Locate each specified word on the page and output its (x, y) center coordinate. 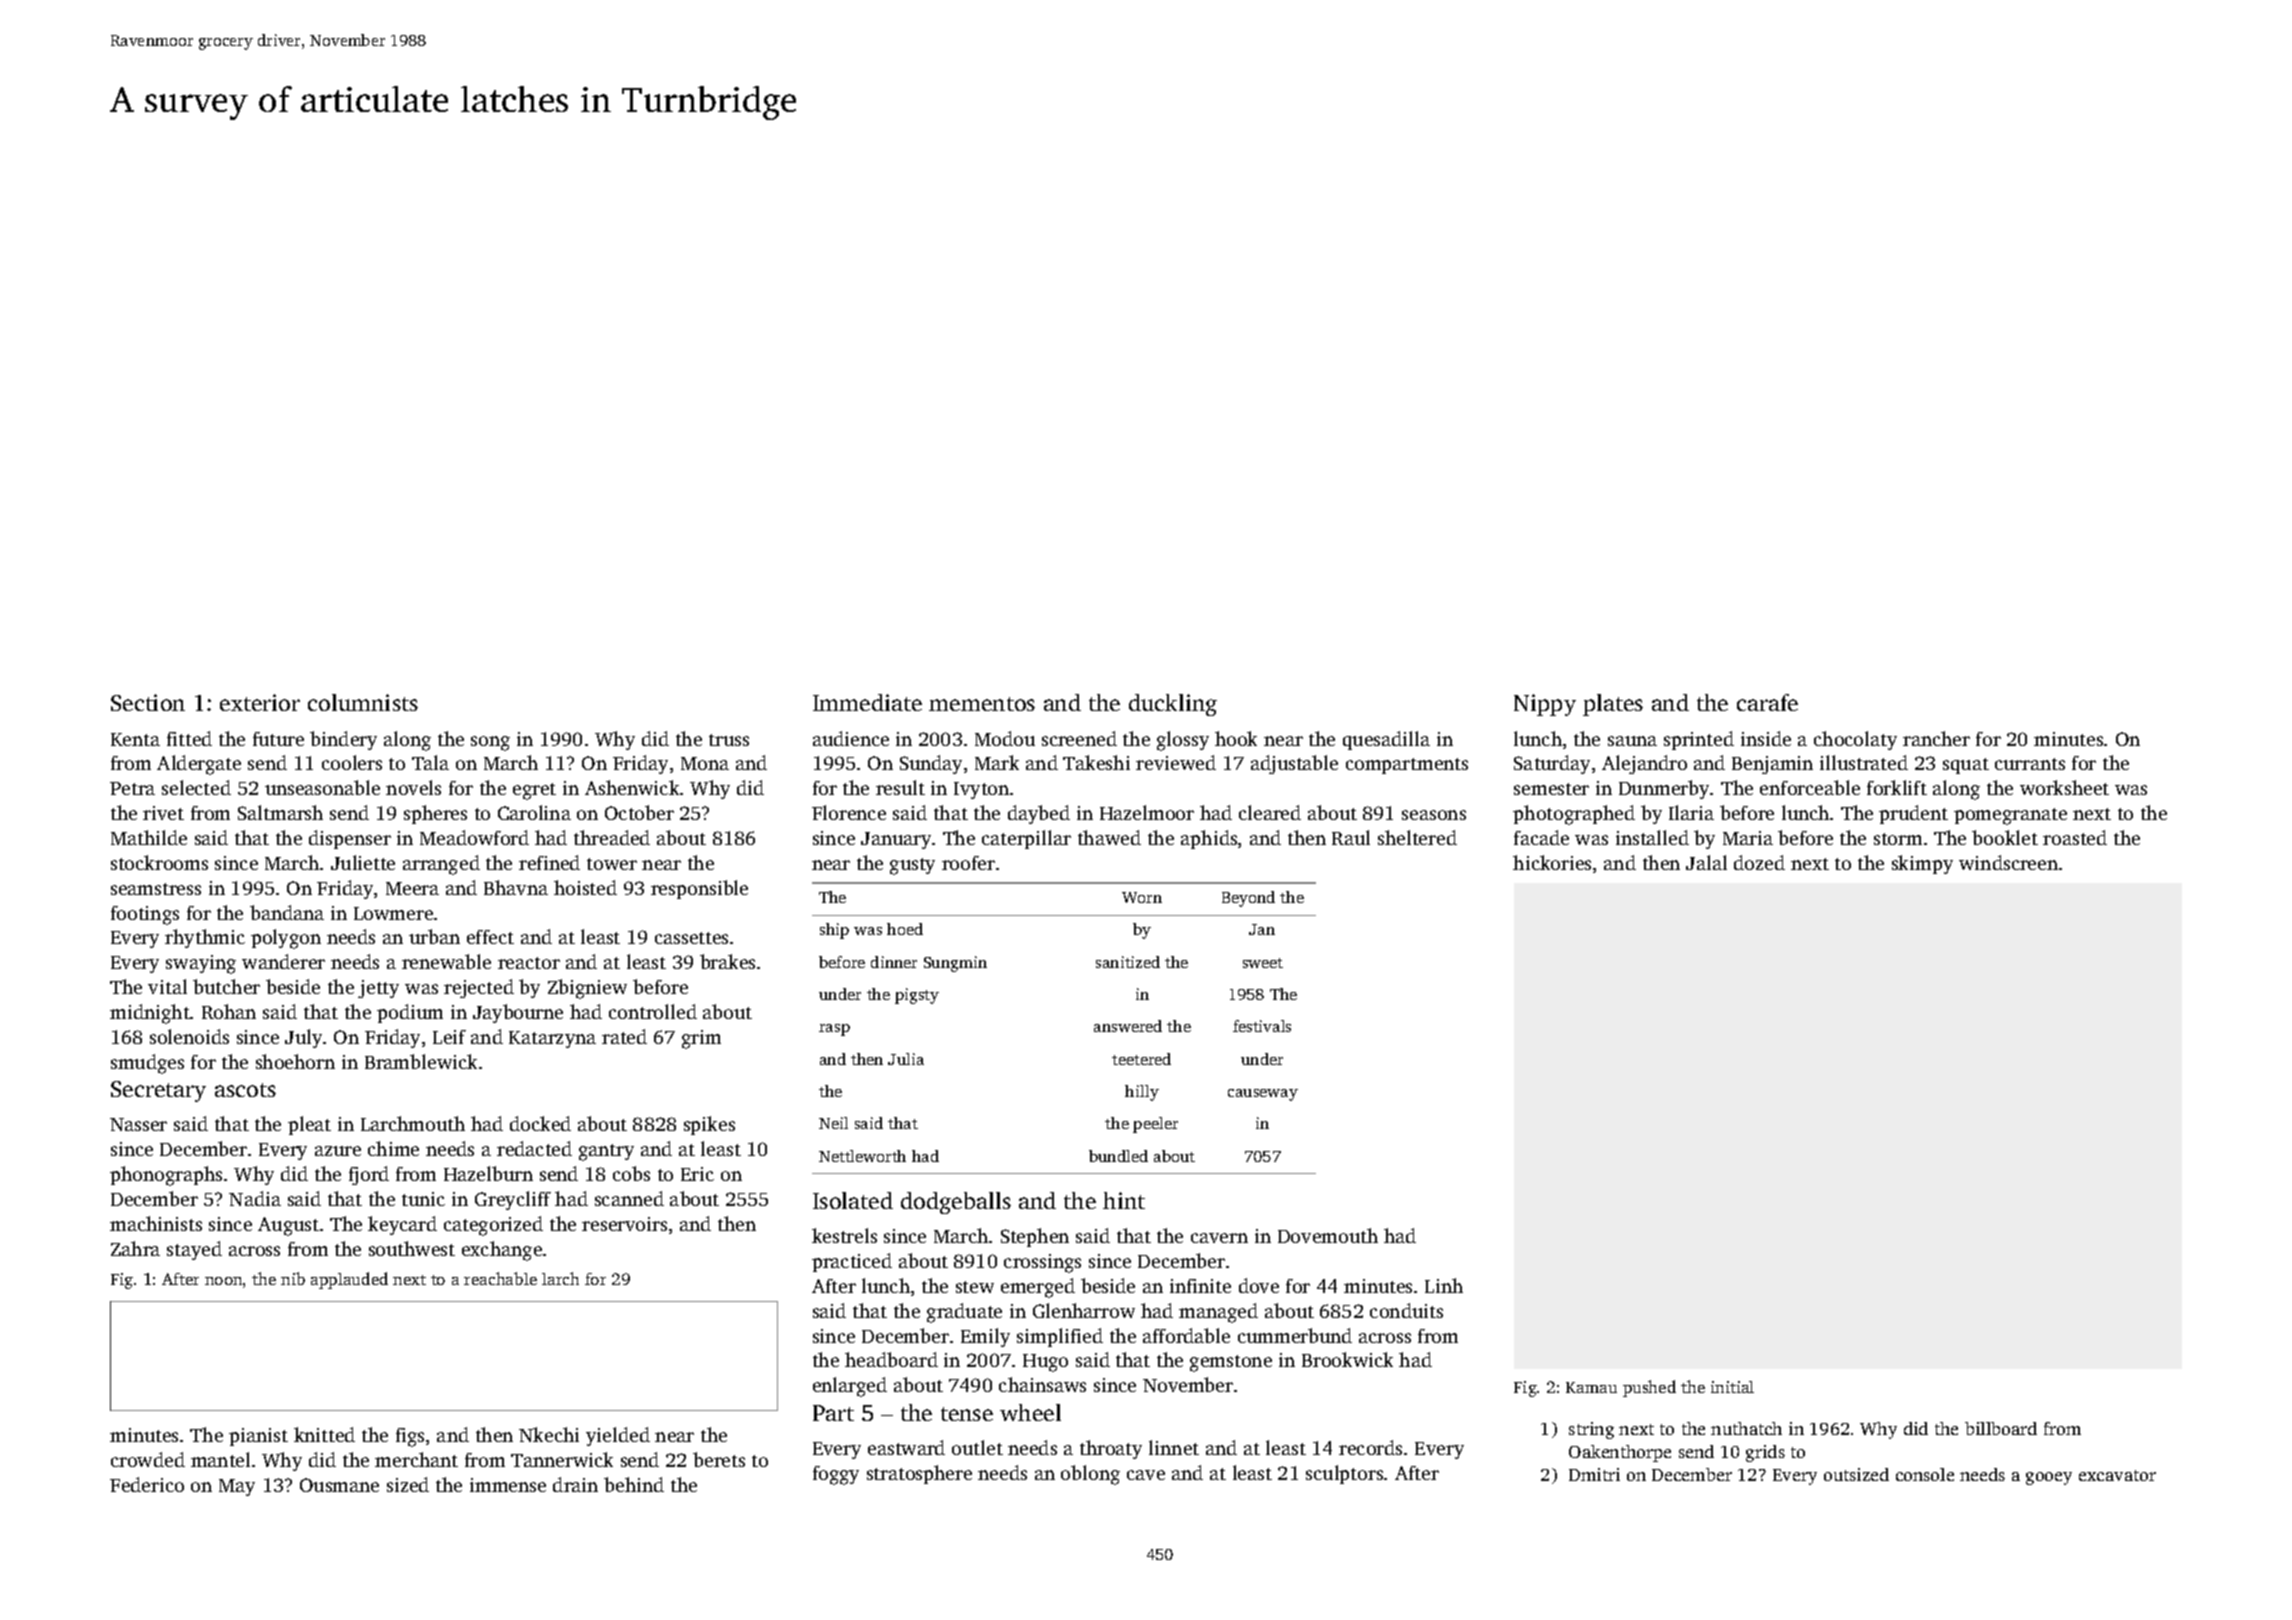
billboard (2001, 1428)
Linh (1444, 1285)
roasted (2075, 837)
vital (167, 986)
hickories (1552, 862)
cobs (631, 1173)
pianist (258, 1437)
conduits (1406, 1310)
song (490, 743)
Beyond (1248, 899)
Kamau (1591, 1387)
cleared (1270, 812)
